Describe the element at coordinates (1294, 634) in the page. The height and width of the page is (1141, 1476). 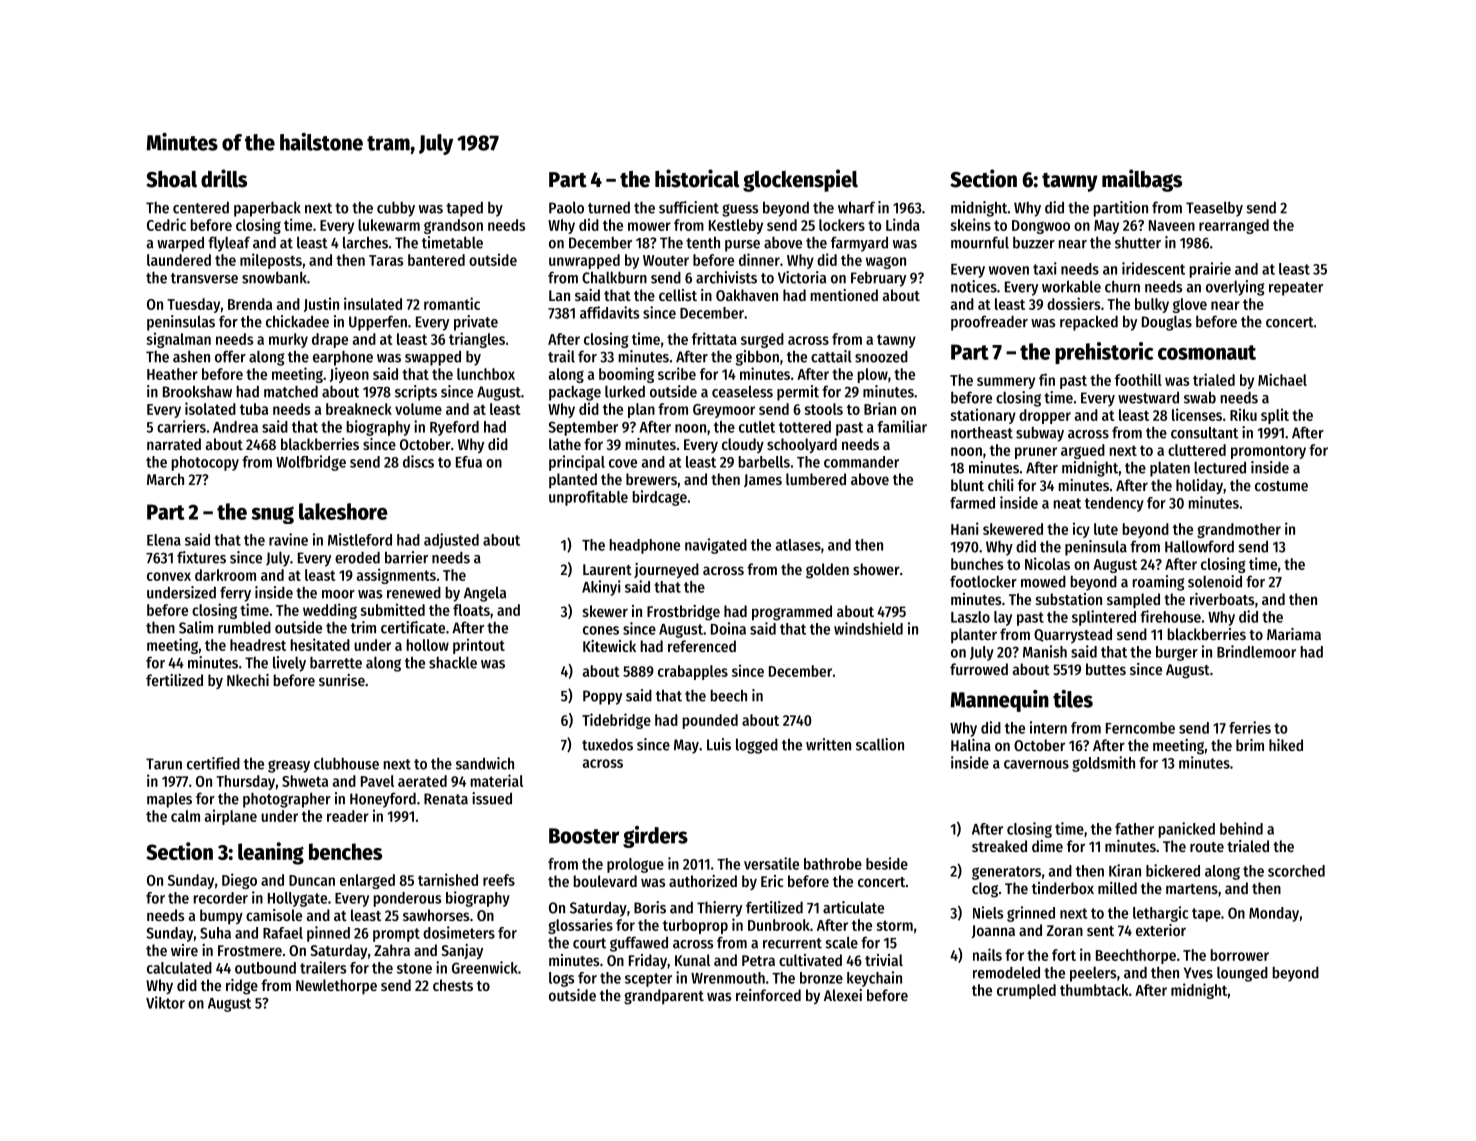
I see `Mariama` at that location.
